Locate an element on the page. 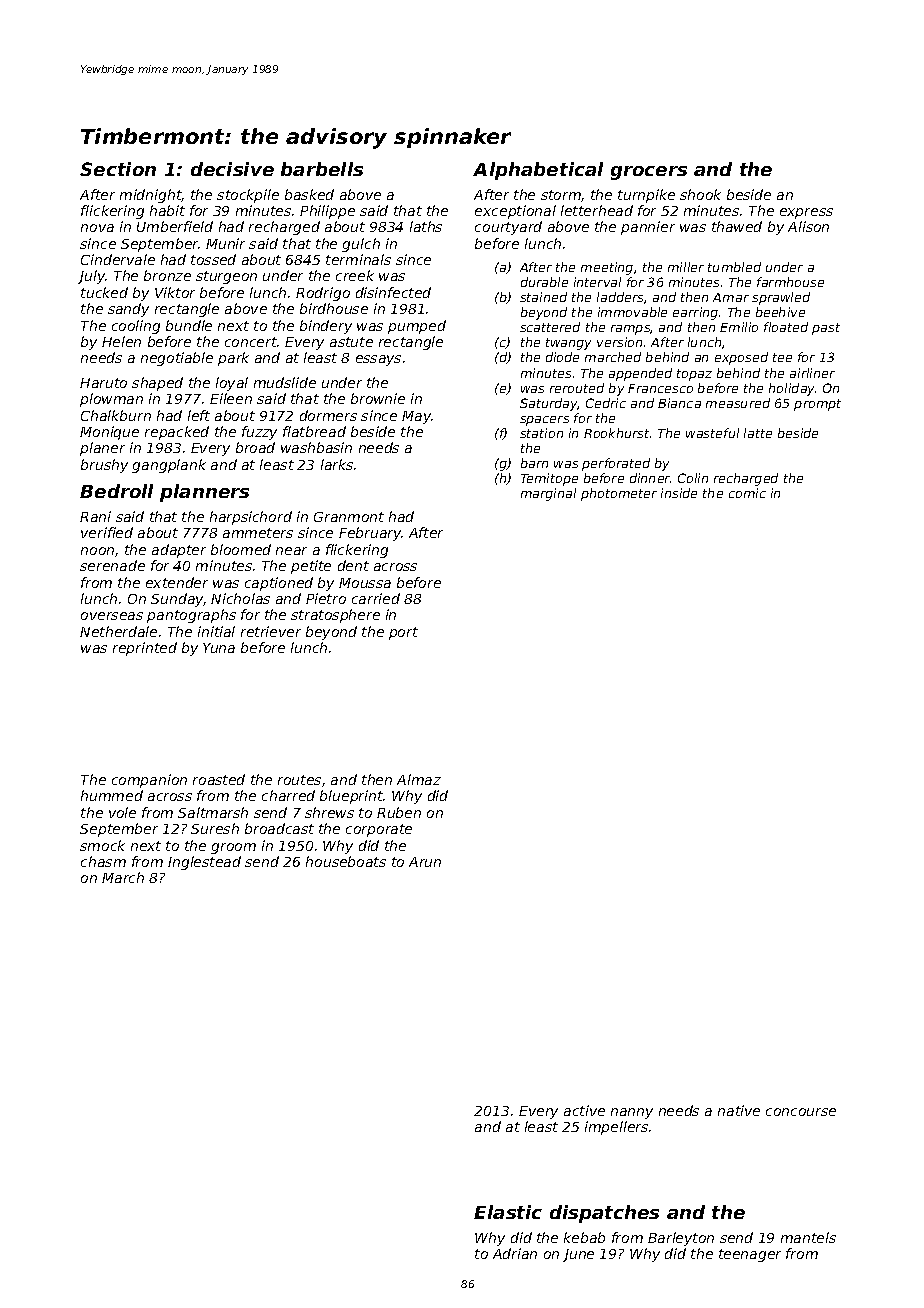  Inglestead is located at coordinates (204, 863).
